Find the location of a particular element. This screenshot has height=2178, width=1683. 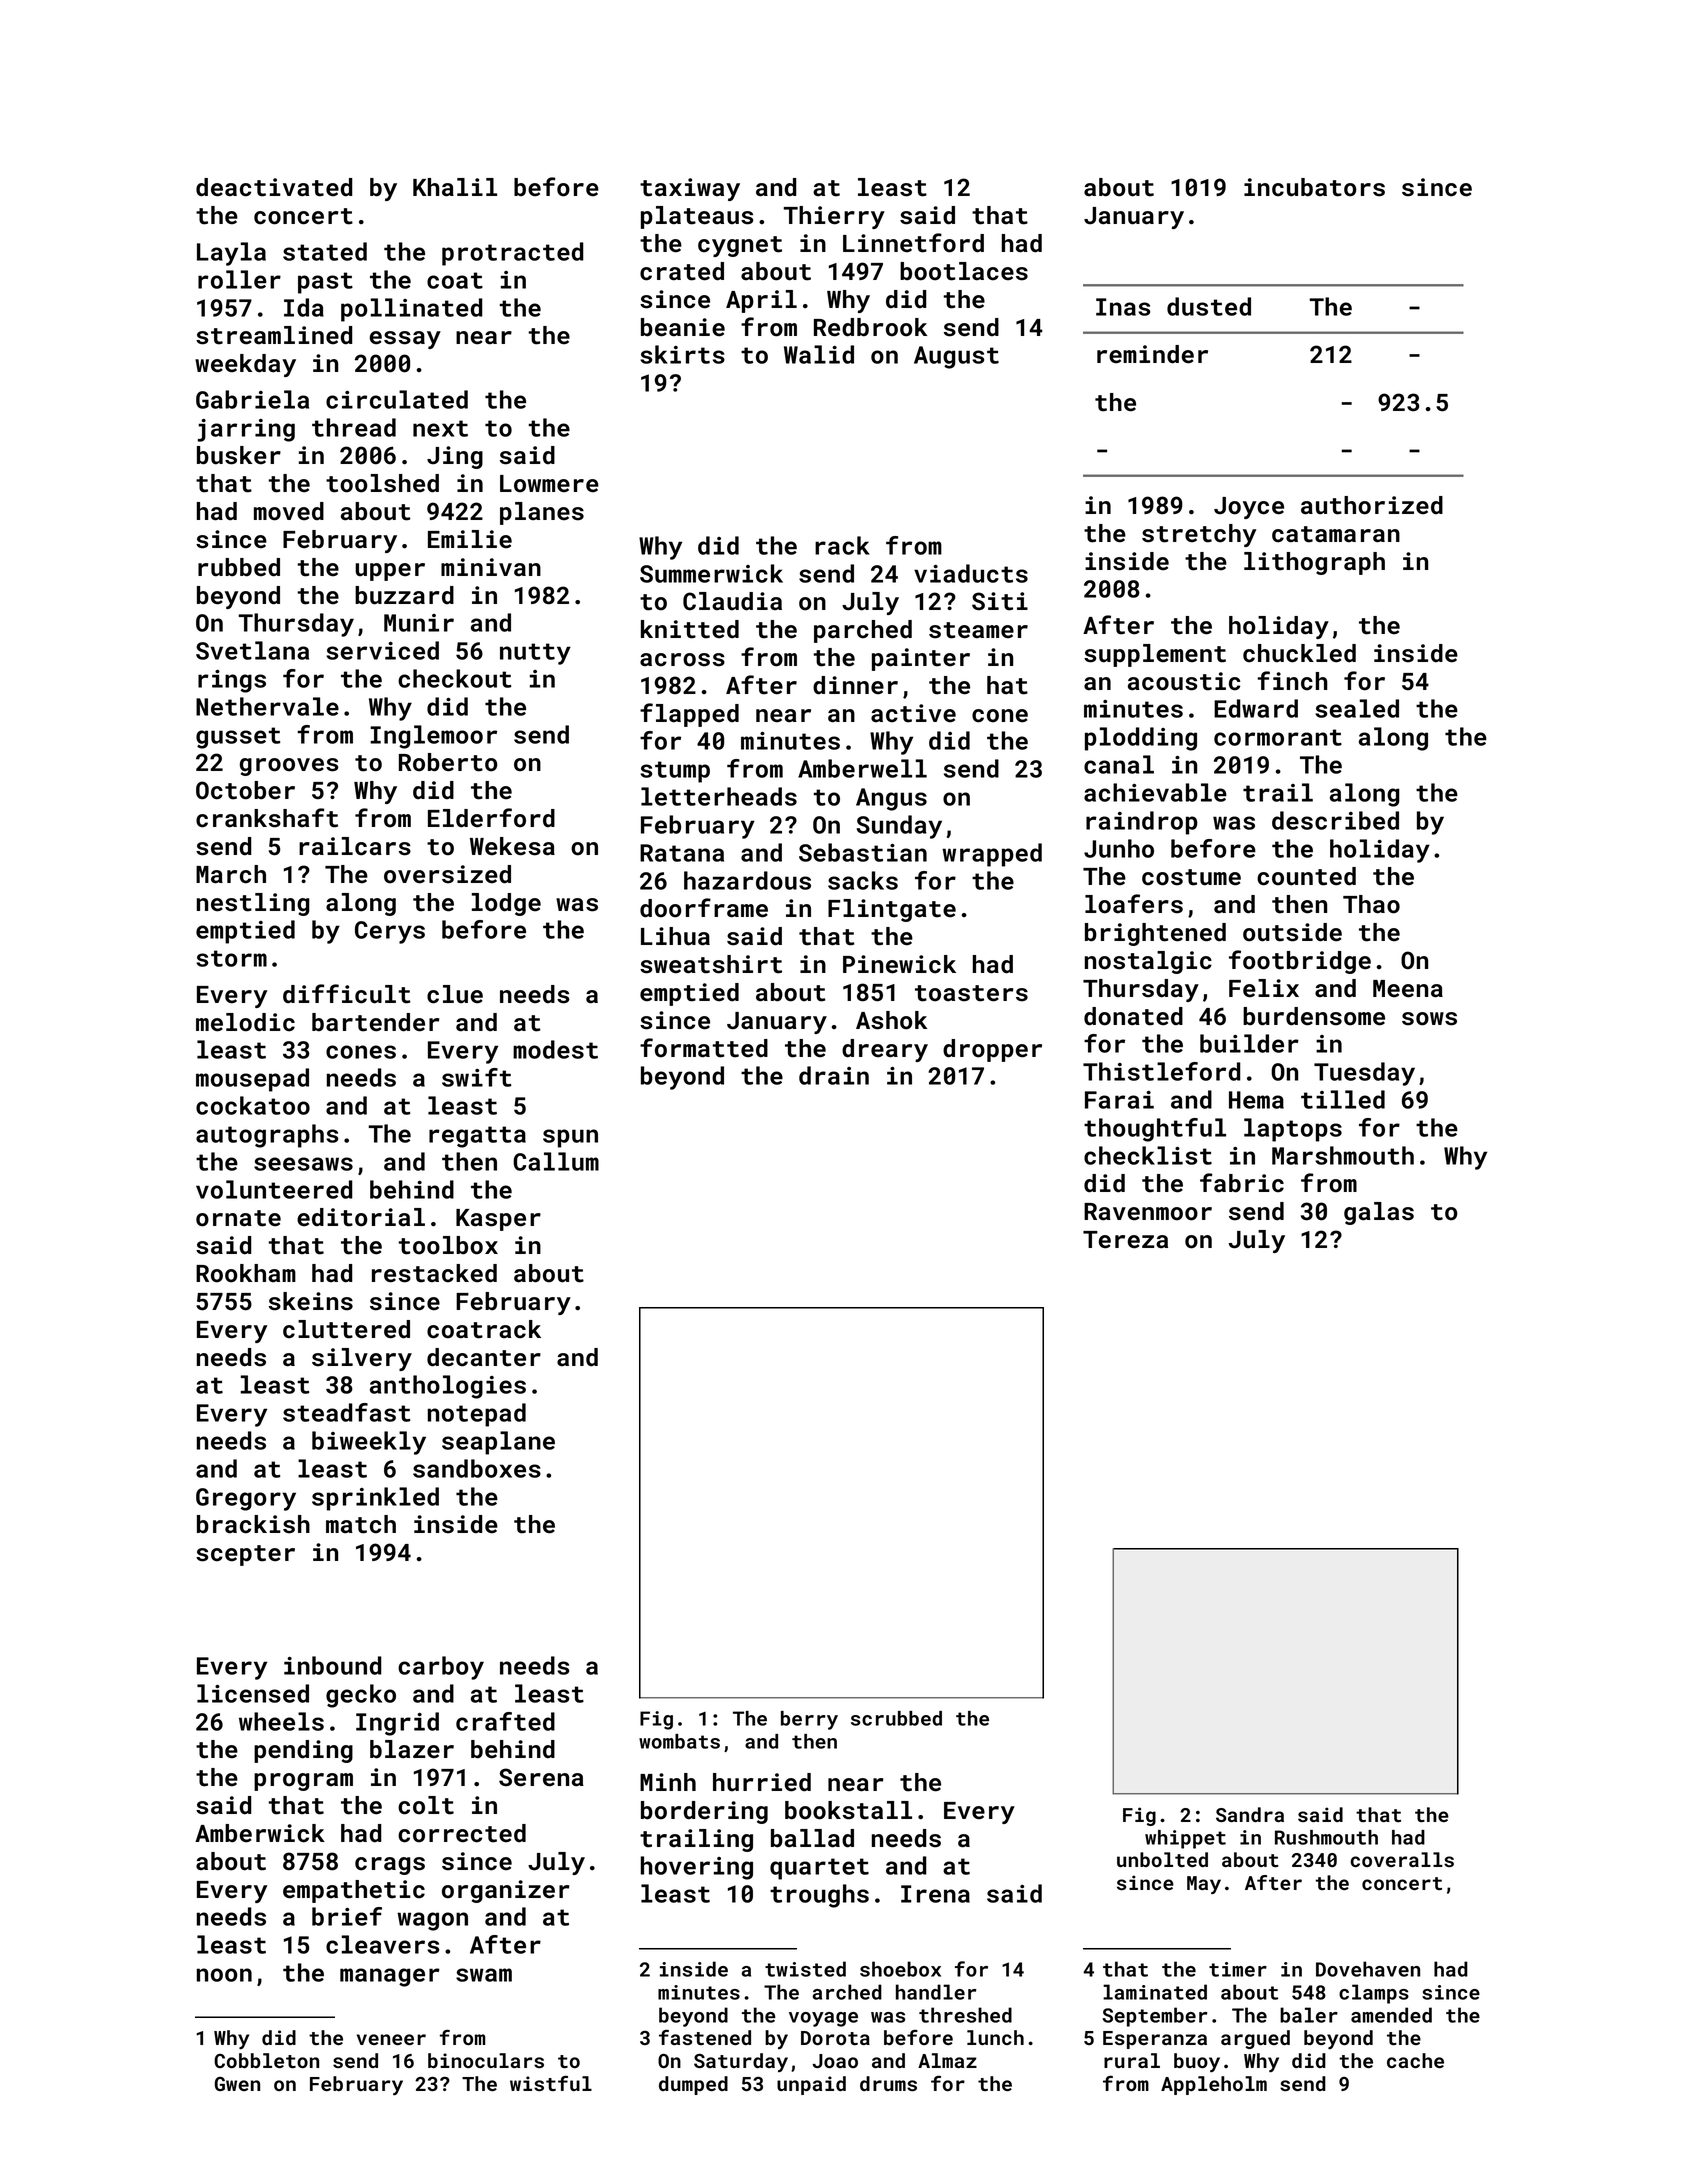

colt is located at coordinates (426, 1805).
